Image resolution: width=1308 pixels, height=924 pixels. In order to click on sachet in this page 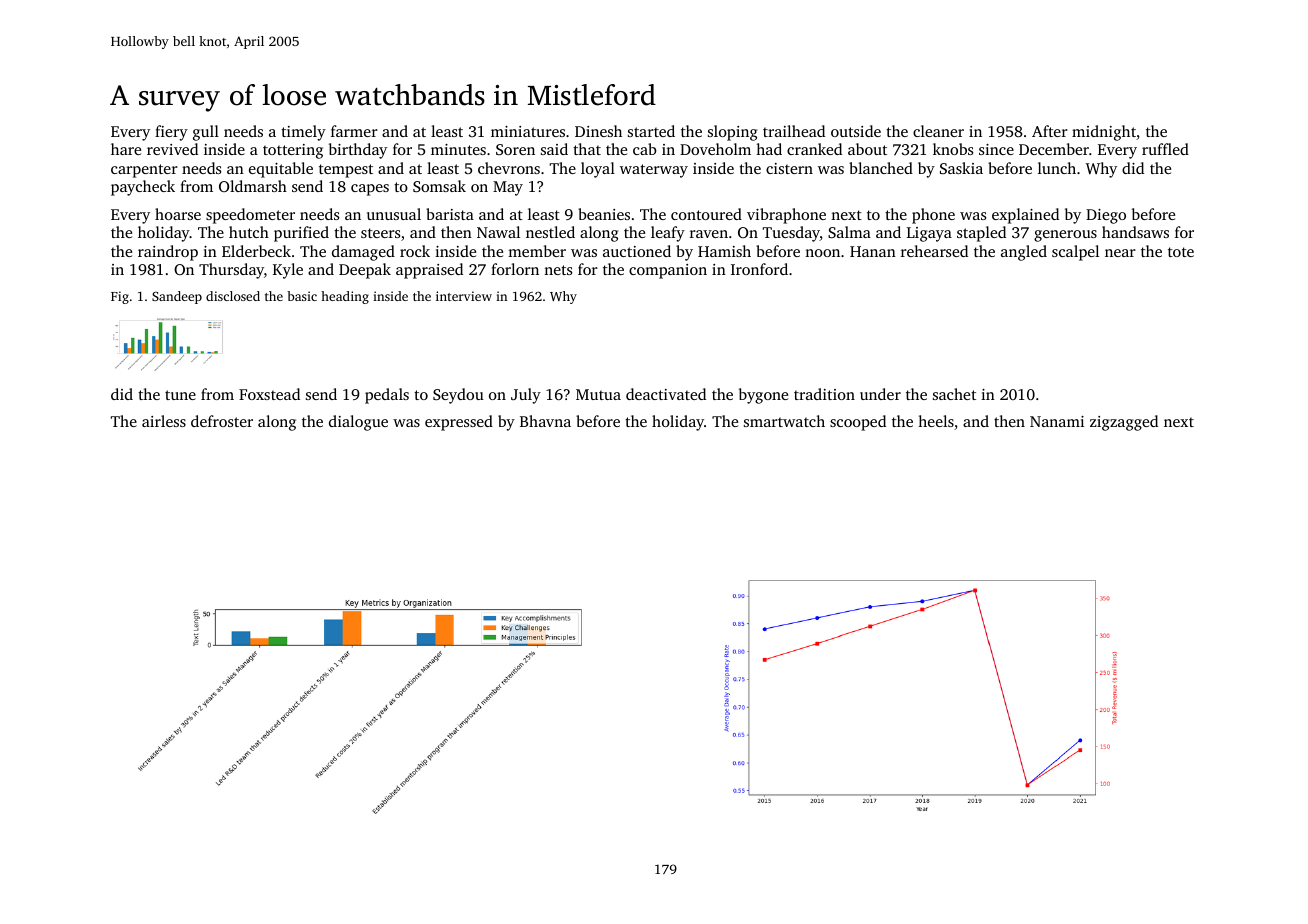, I will do `click(954, 394)`.
